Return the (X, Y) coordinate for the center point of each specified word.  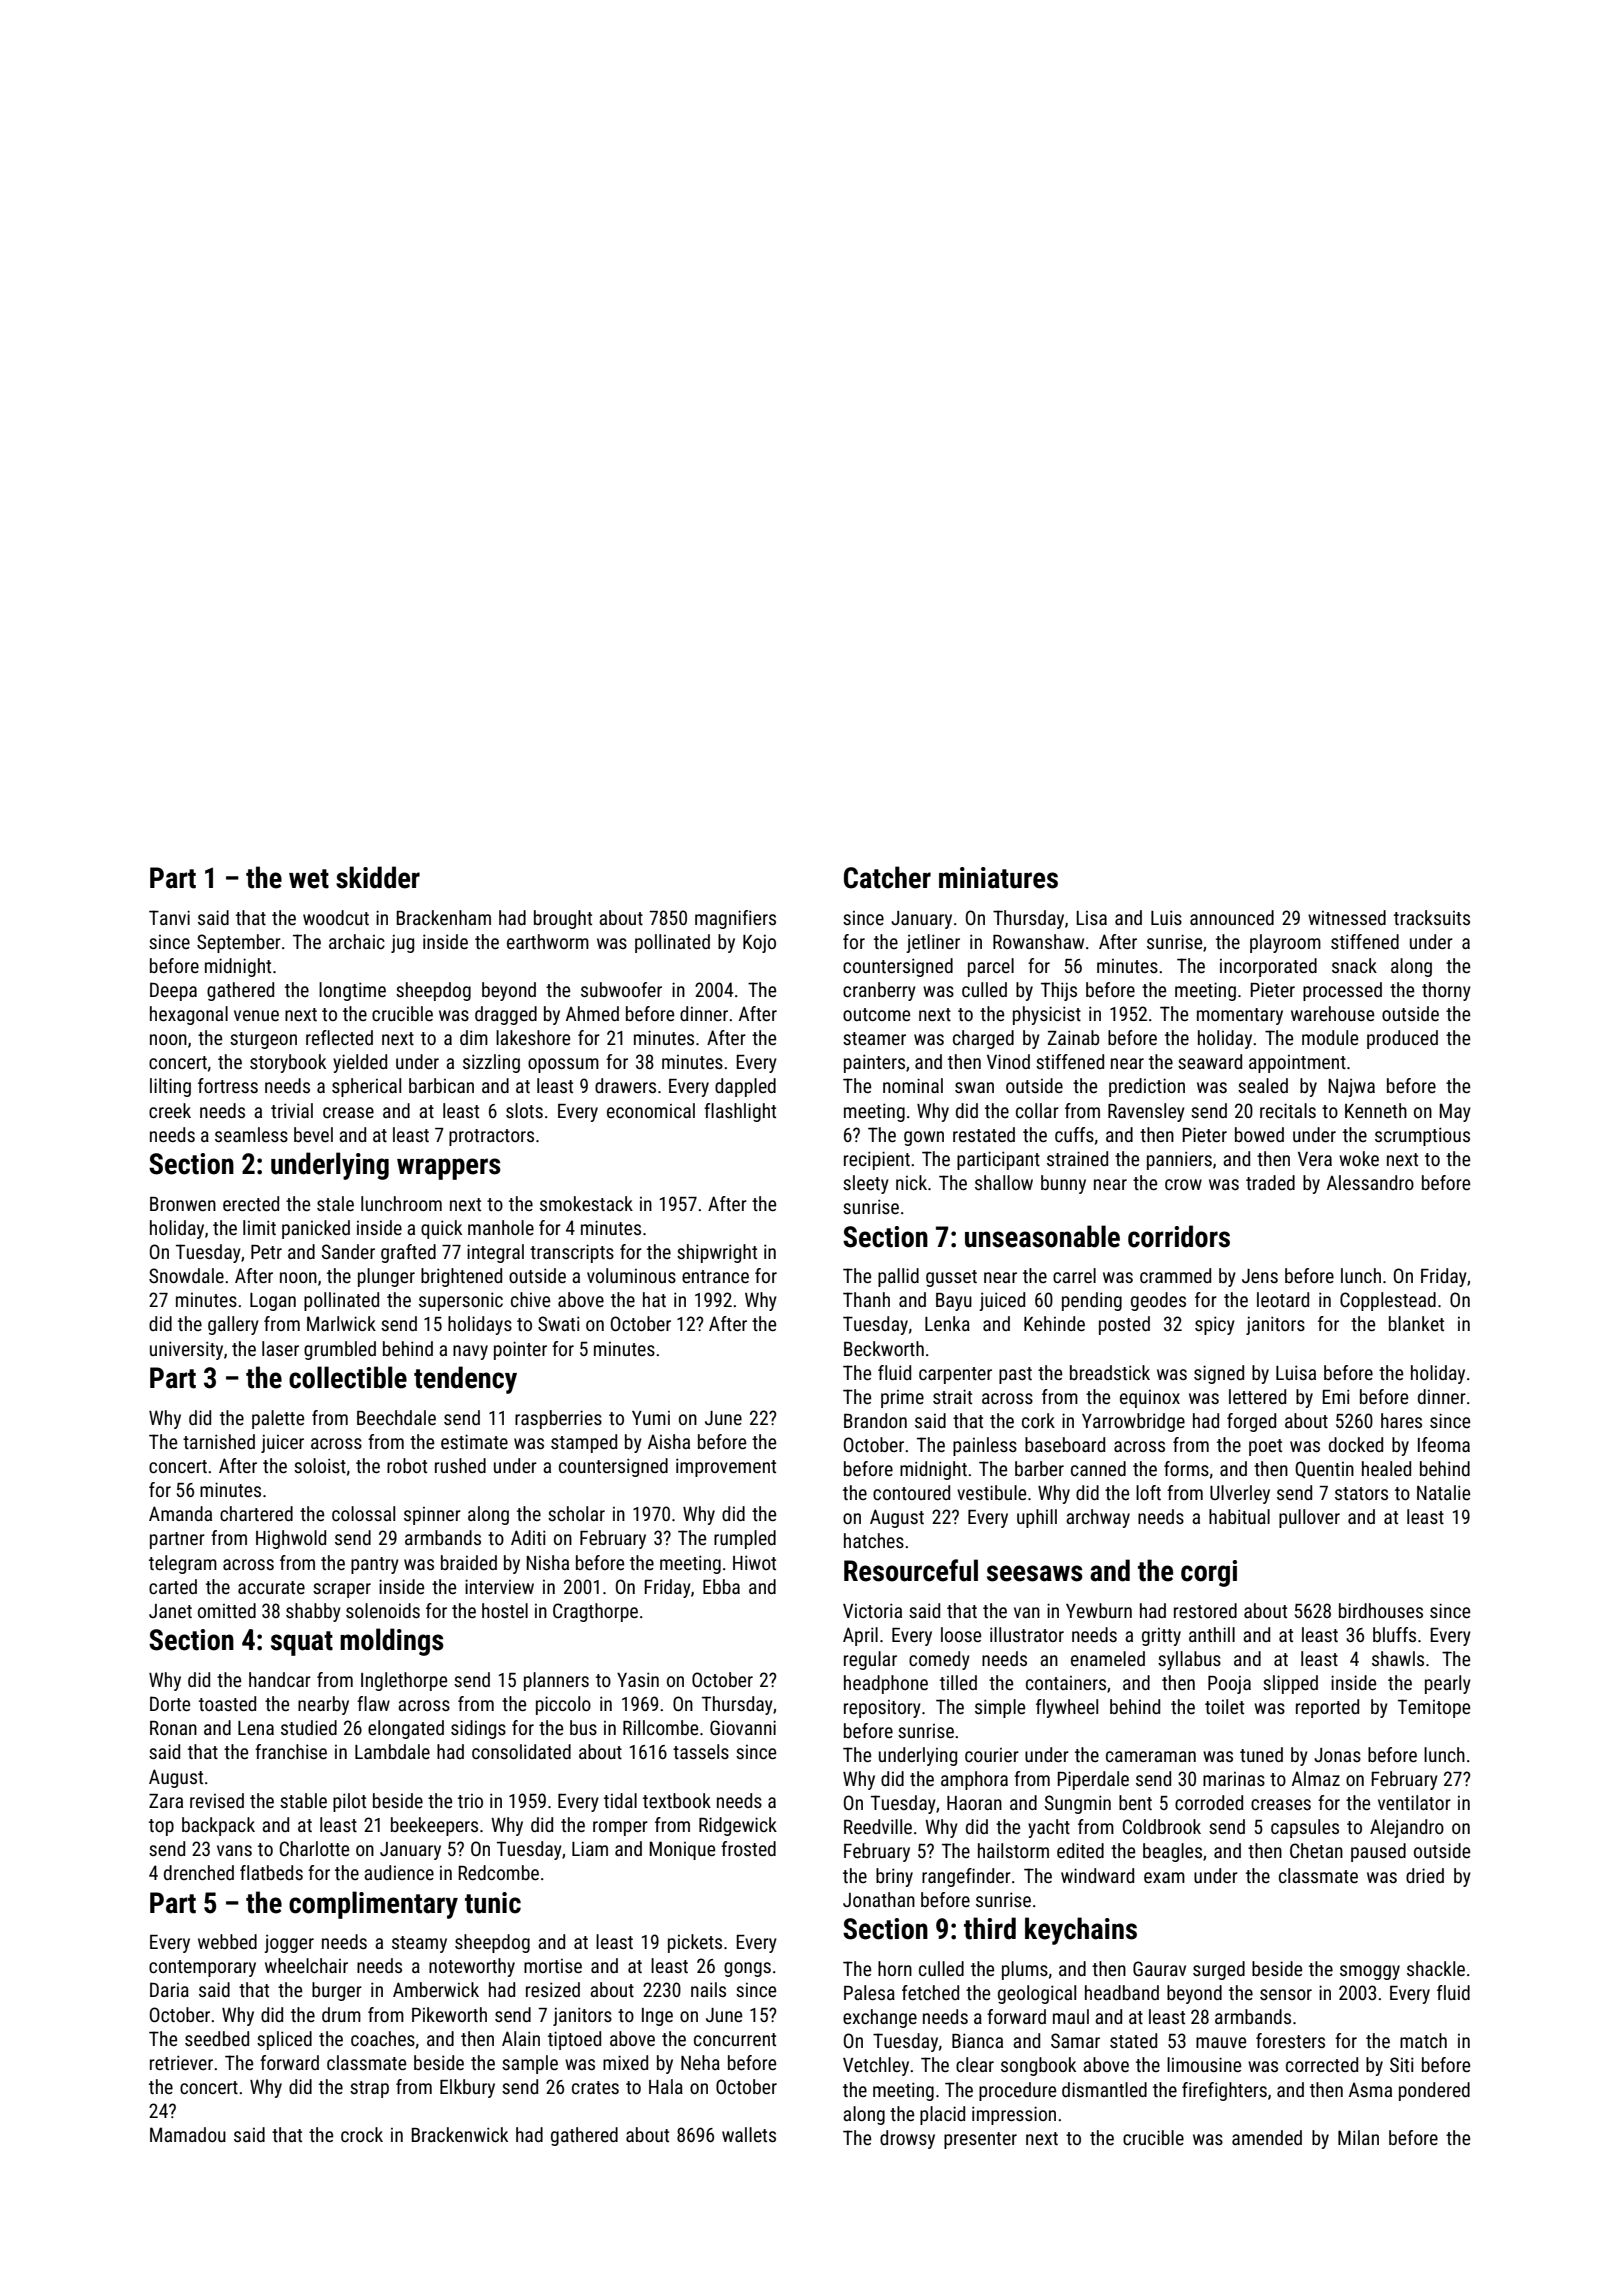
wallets (749, 2134)
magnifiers (735, 919)
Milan (1358, 2137)
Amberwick (436, 1989)
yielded (360, 1063)
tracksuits (1432, 917)
